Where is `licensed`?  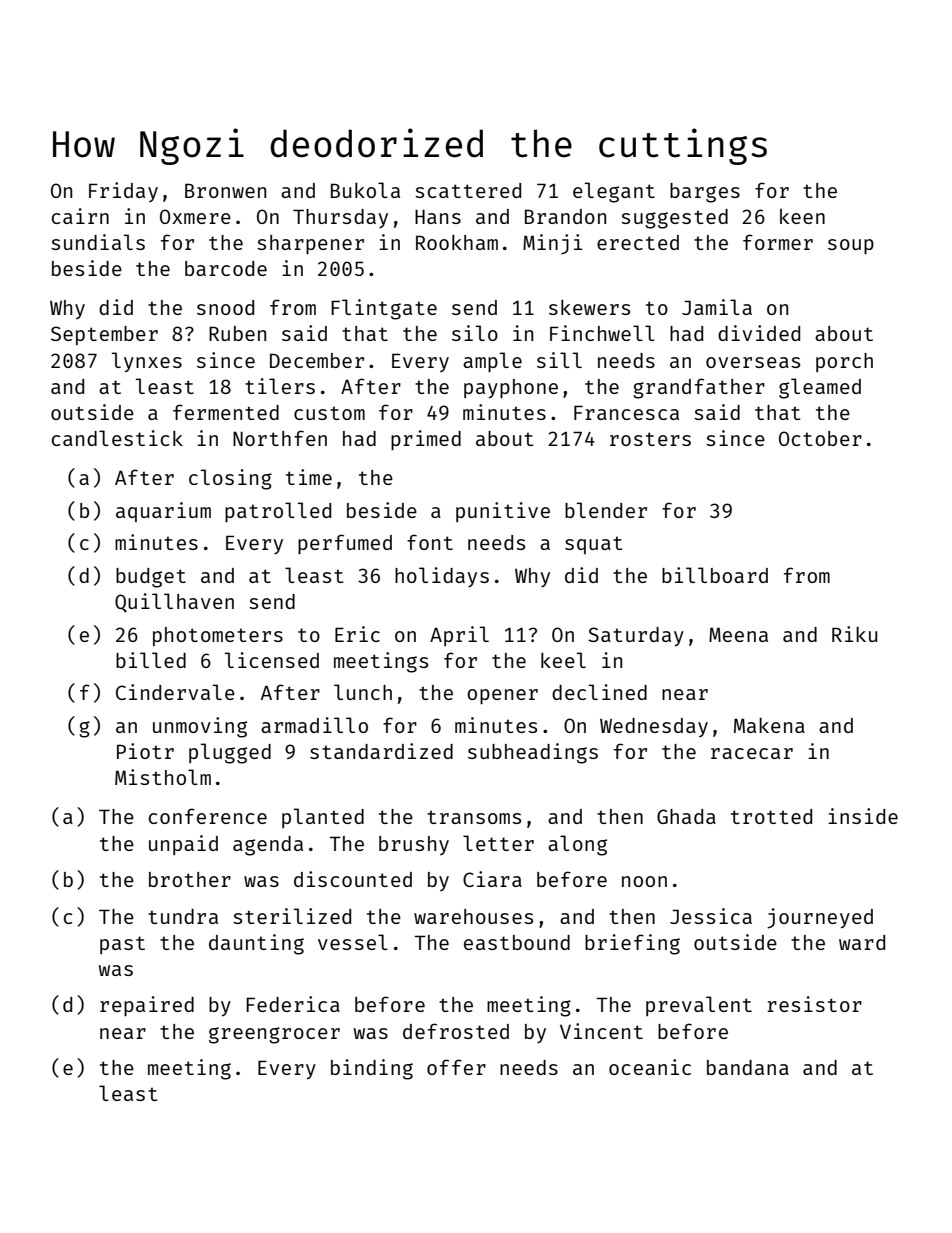
licensed is located at coordinates (272, 660).
